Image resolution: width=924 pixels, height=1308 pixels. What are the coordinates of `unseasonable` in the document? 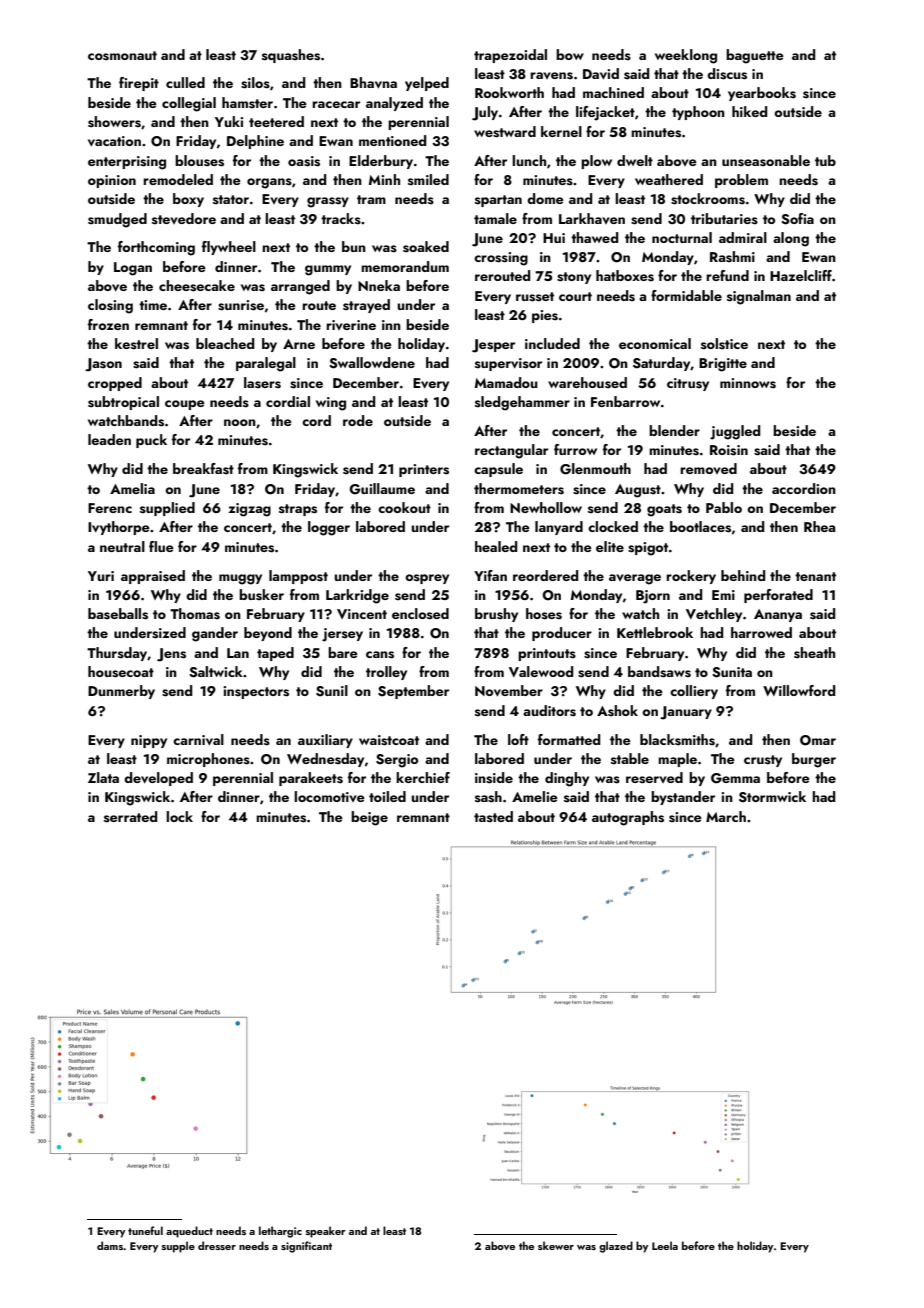 It's located at (766, 161).
